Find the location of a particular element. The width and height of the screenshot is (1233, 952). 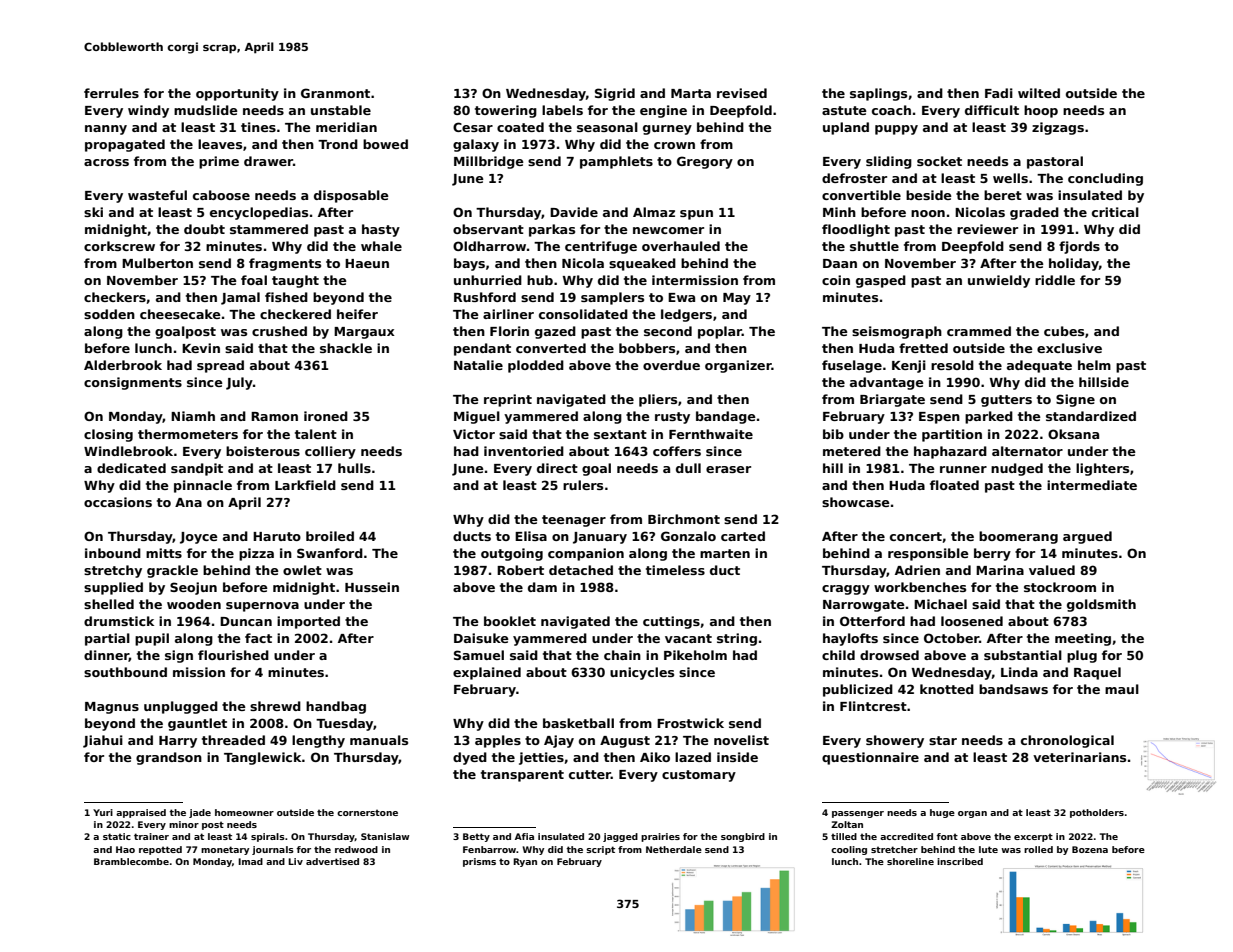

Mulberton is located at coordinates (157, 263).
